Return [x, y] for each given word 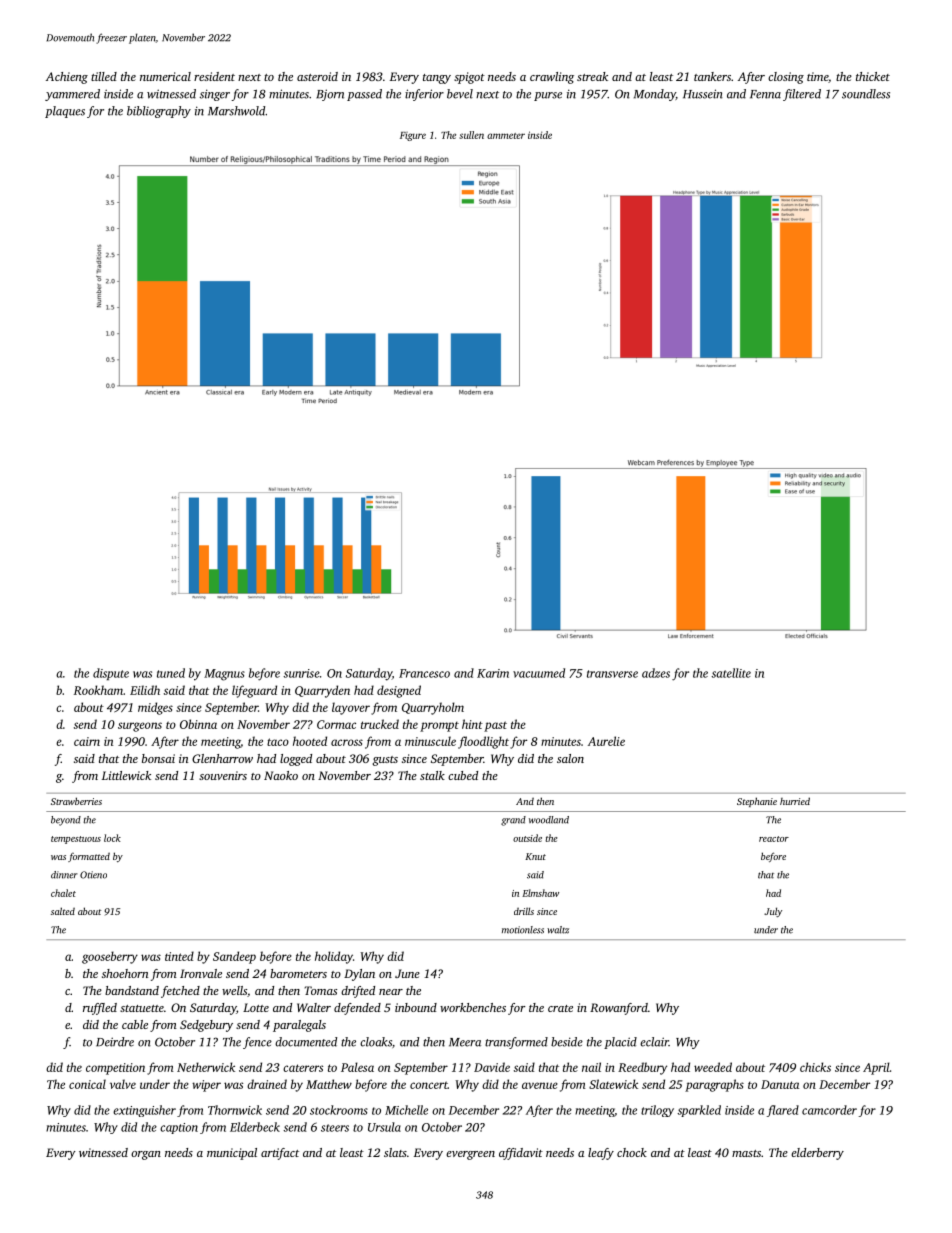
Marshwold [237, 111]
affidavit [521, 1154]
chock [632, 1152]
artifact [280, 1154]
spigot [469, 78]
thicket [873, 76]
